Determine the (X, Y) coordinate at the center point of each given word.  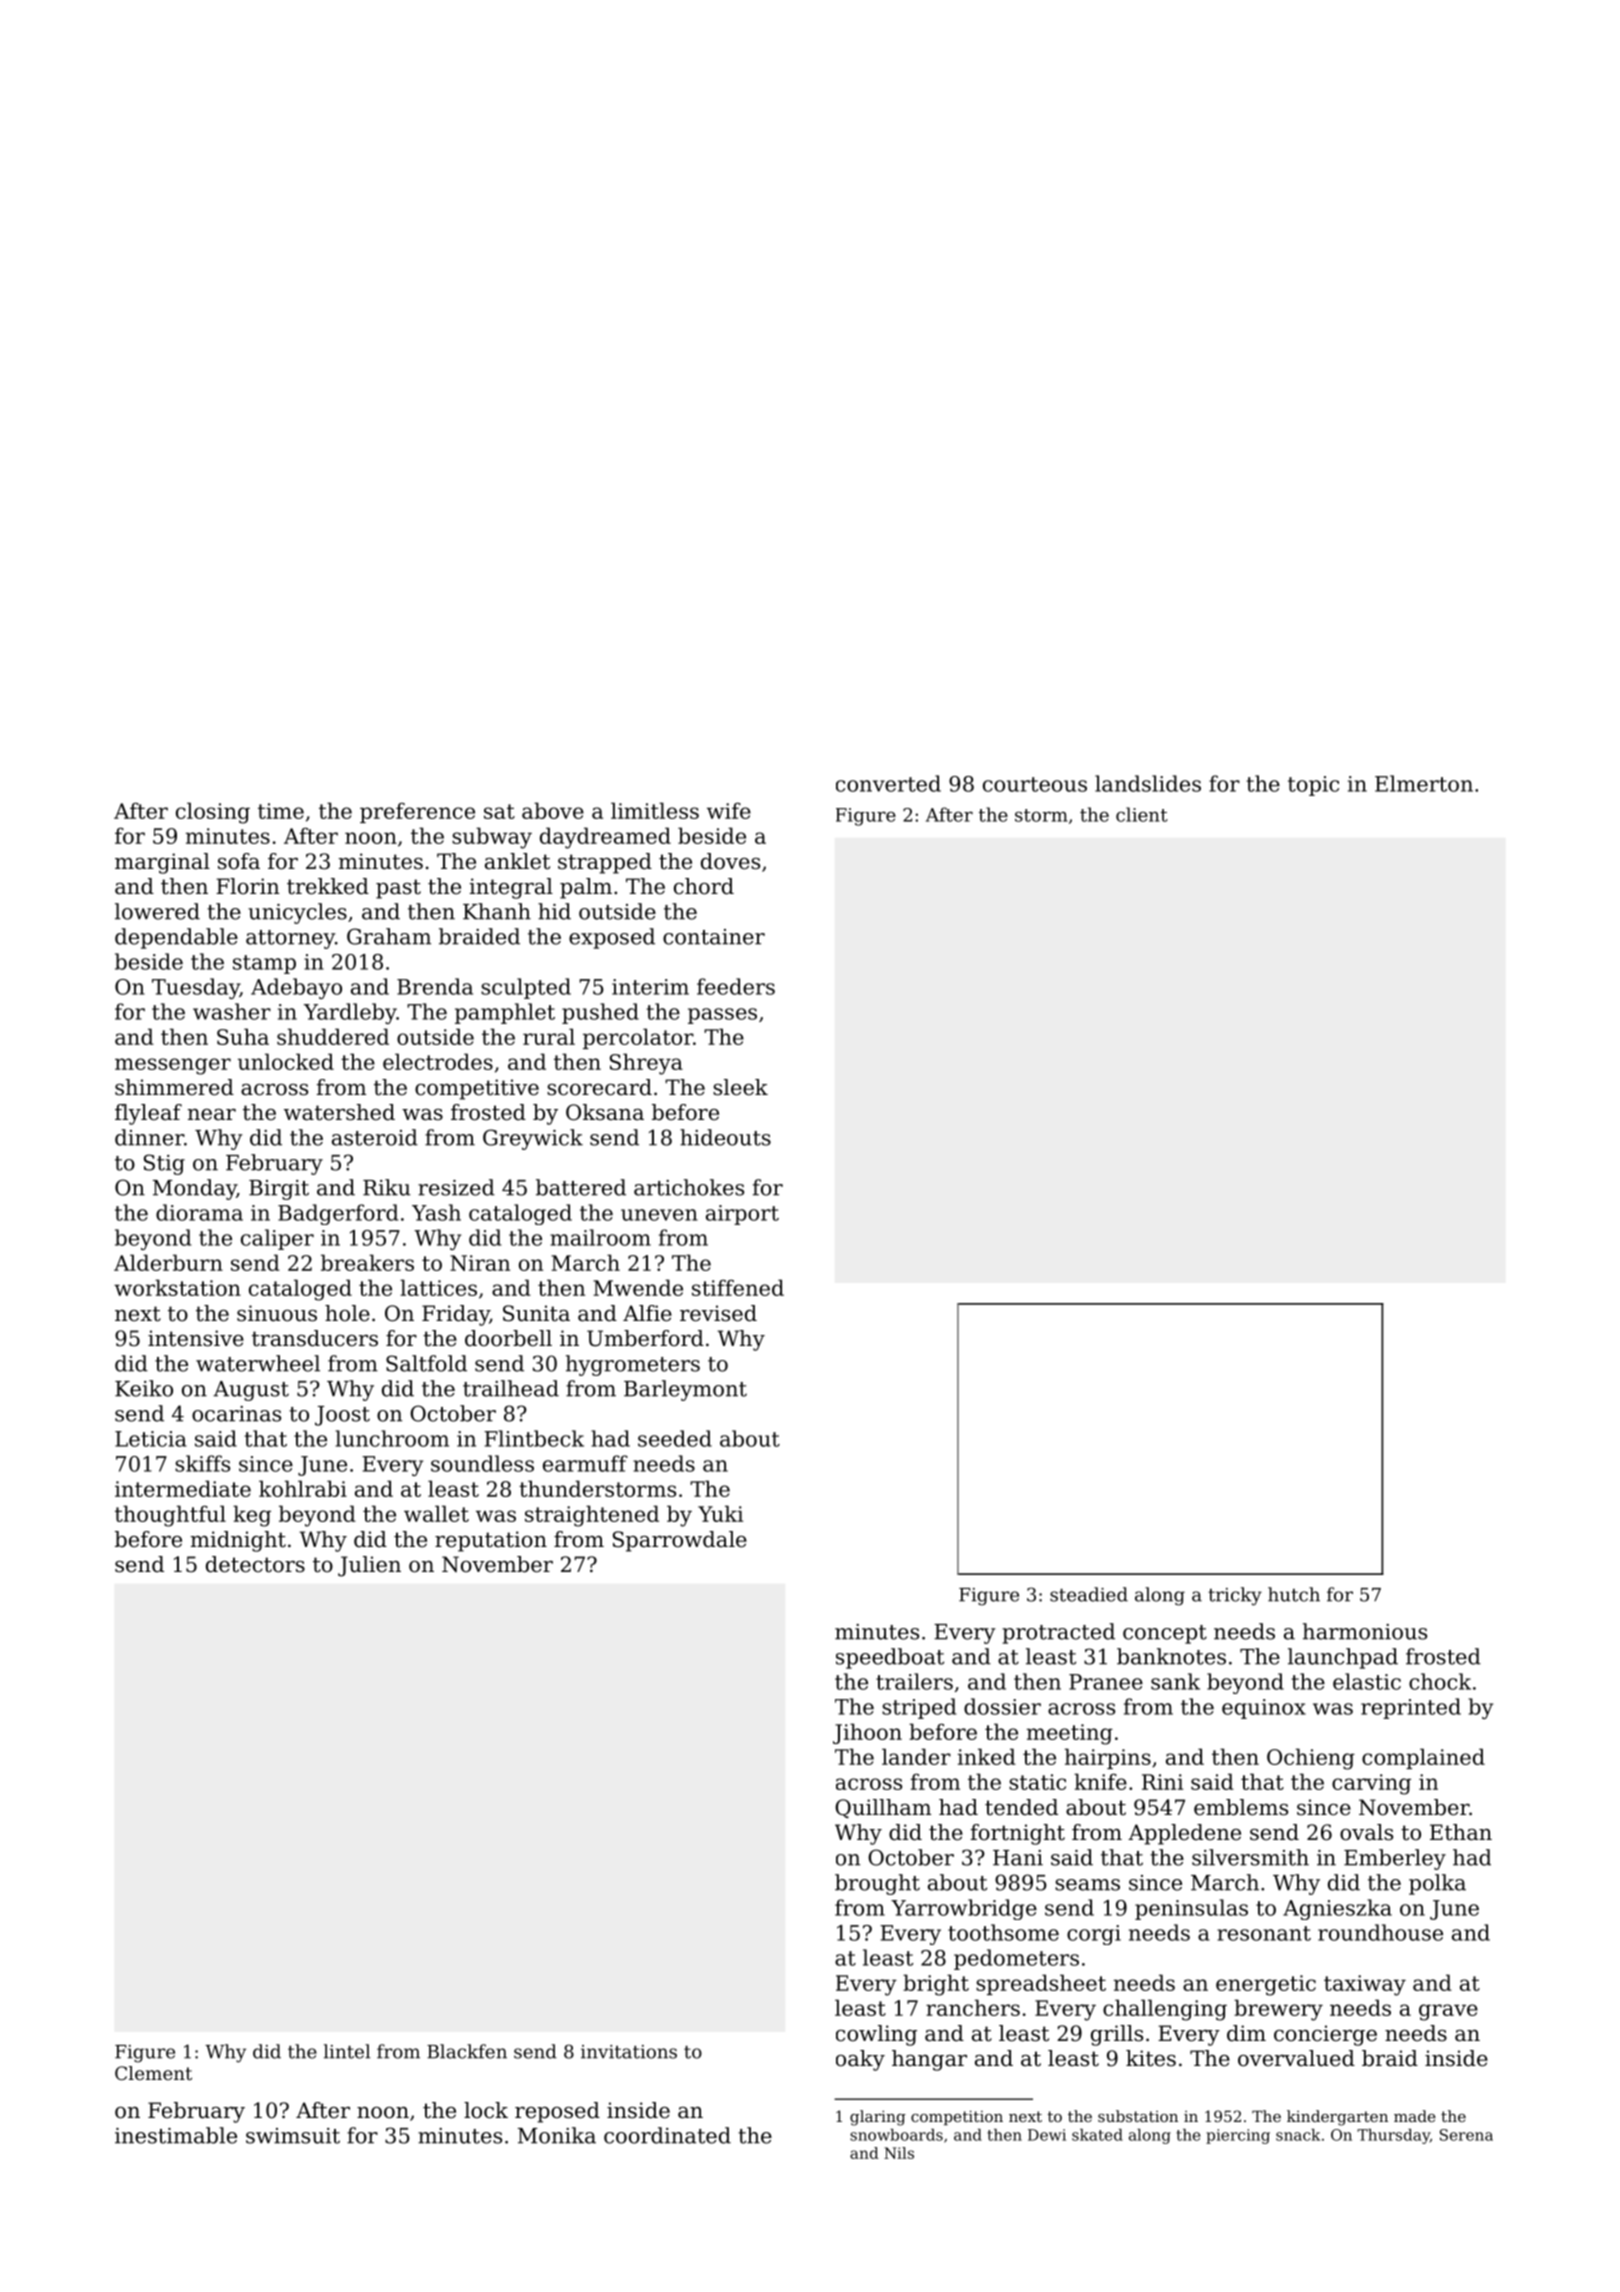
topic (1313, 786)
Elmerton (1424, 783)
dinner (149, 1137)
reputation (491, 1541)
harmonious (1365, 1631)
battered (581, 1187)
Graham (389, 936)
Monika (557, 2135)
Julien (369, 1566)
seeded (675, 1438)
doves (730, 861)
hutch (1294, 1594)
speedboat (890, 1658)
